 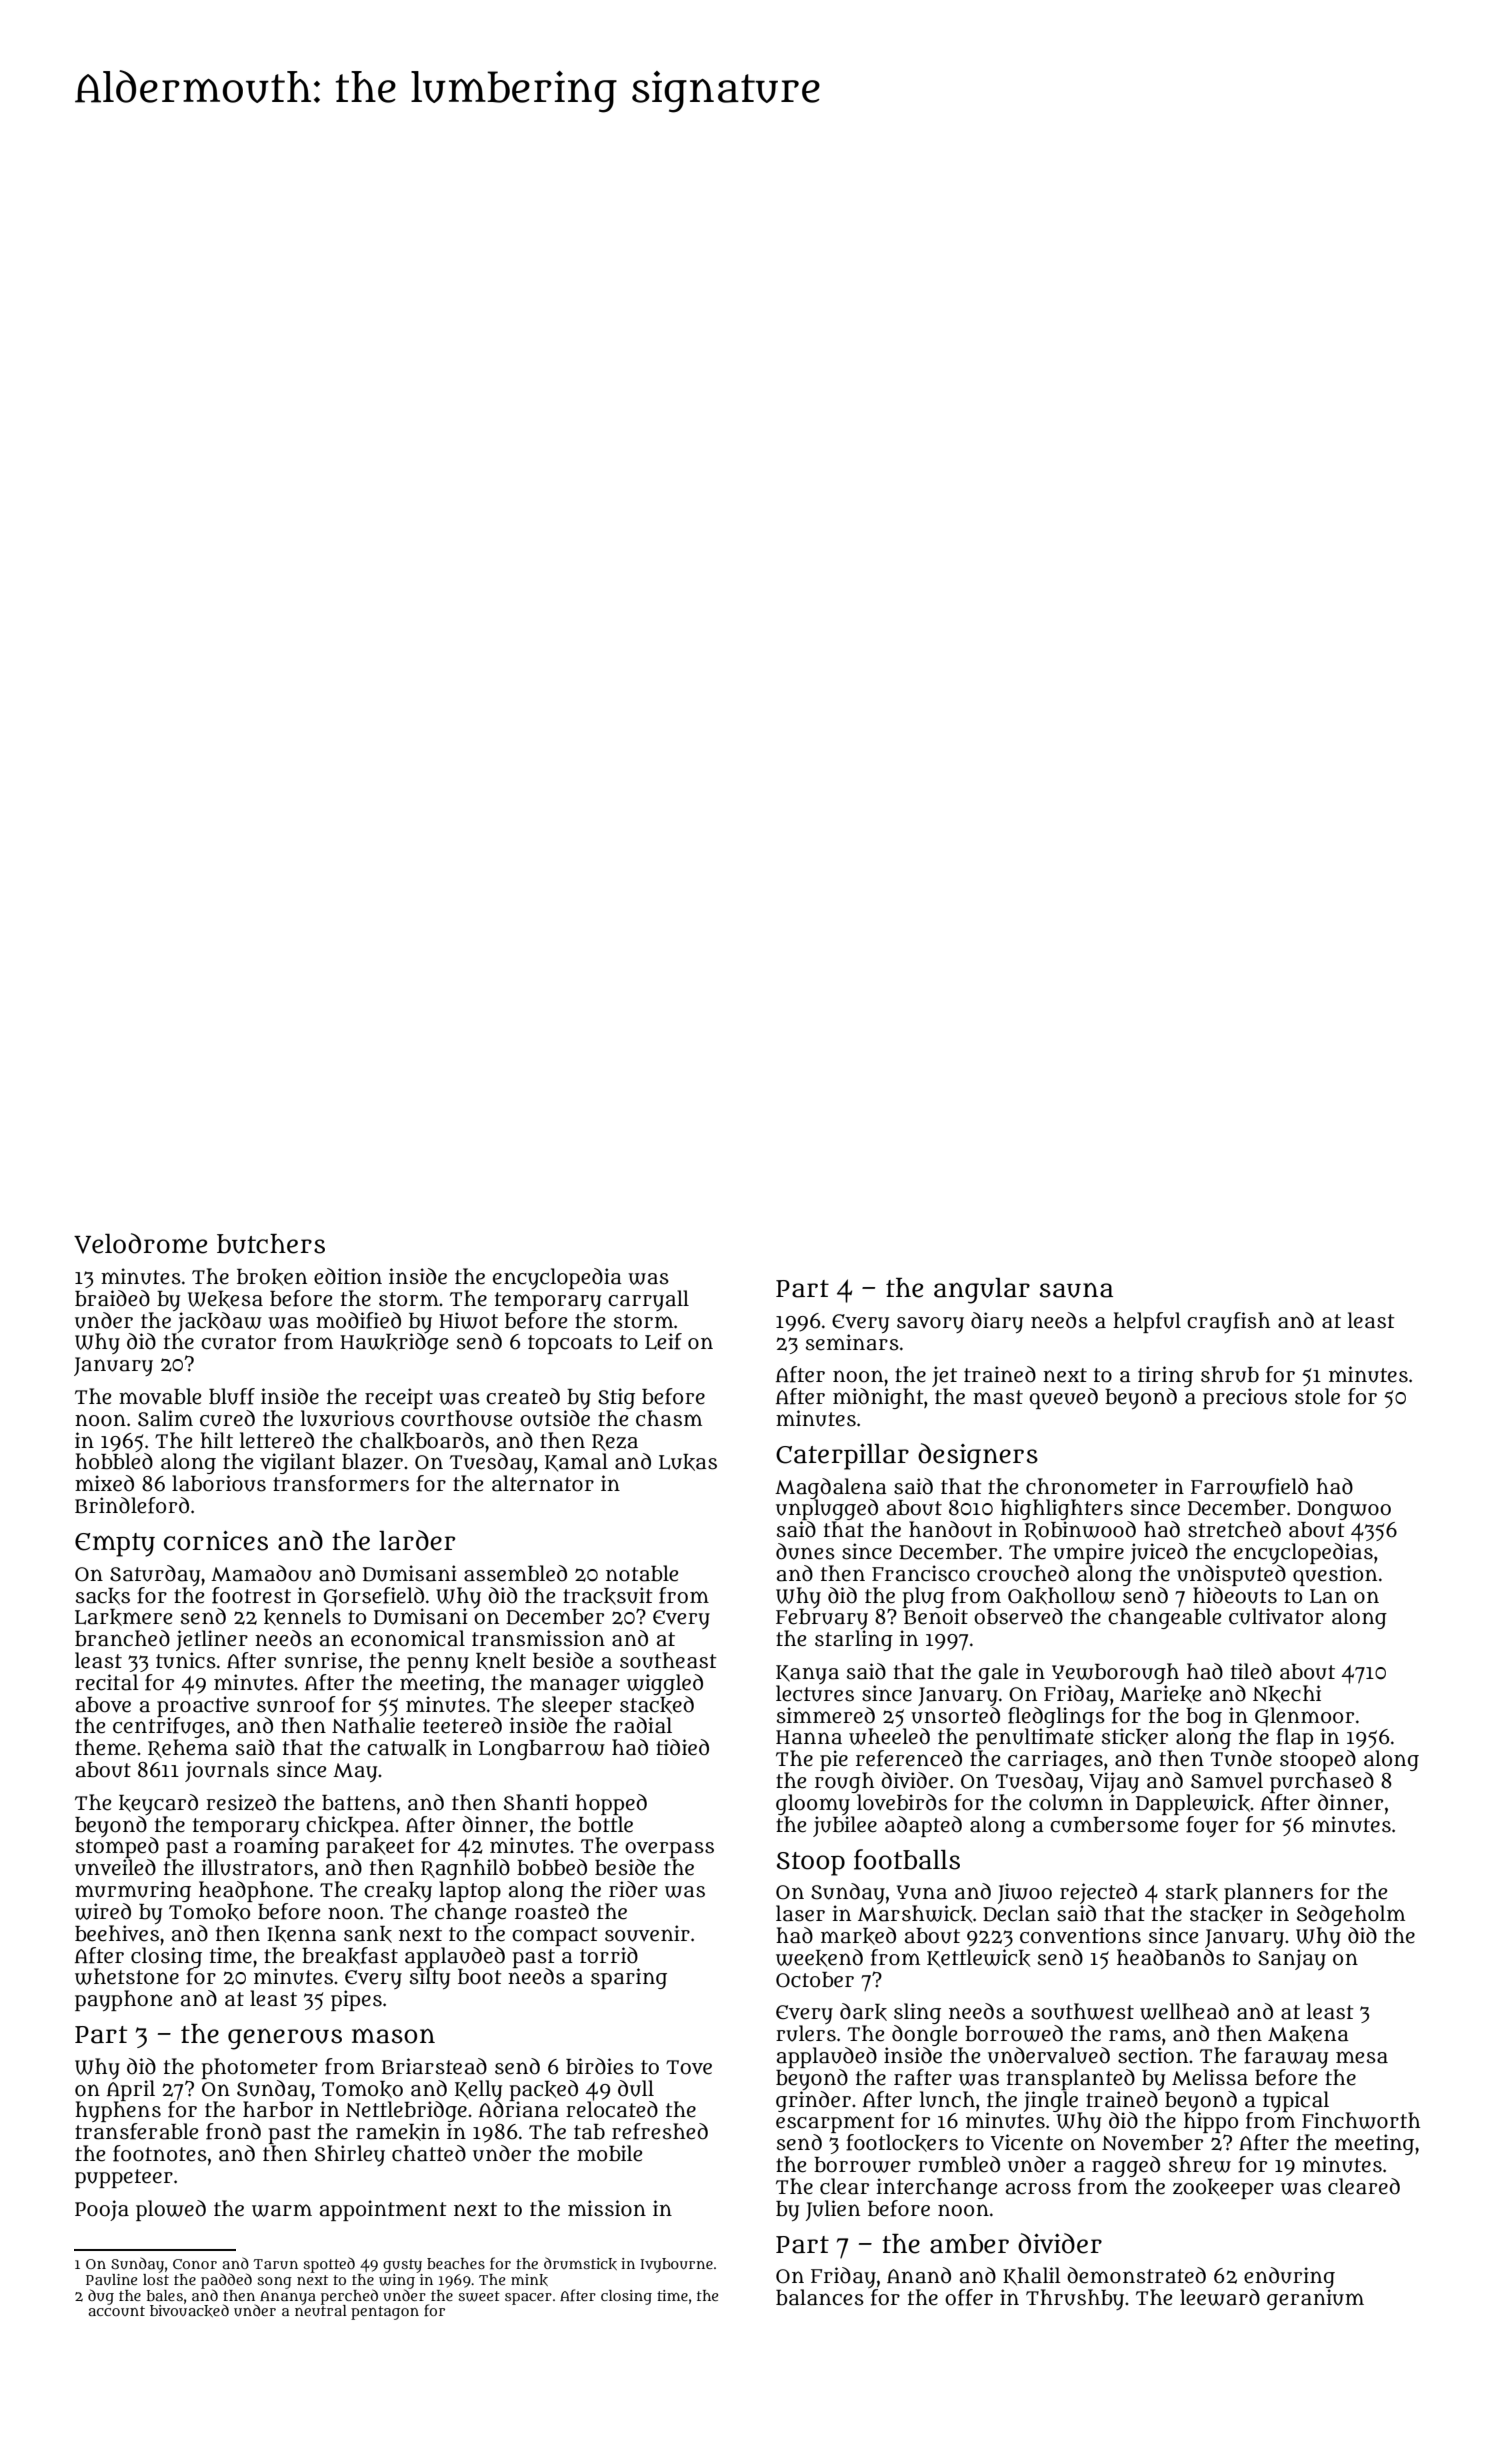 I want to click on crayfish, so click(x=1228, y=1322).
